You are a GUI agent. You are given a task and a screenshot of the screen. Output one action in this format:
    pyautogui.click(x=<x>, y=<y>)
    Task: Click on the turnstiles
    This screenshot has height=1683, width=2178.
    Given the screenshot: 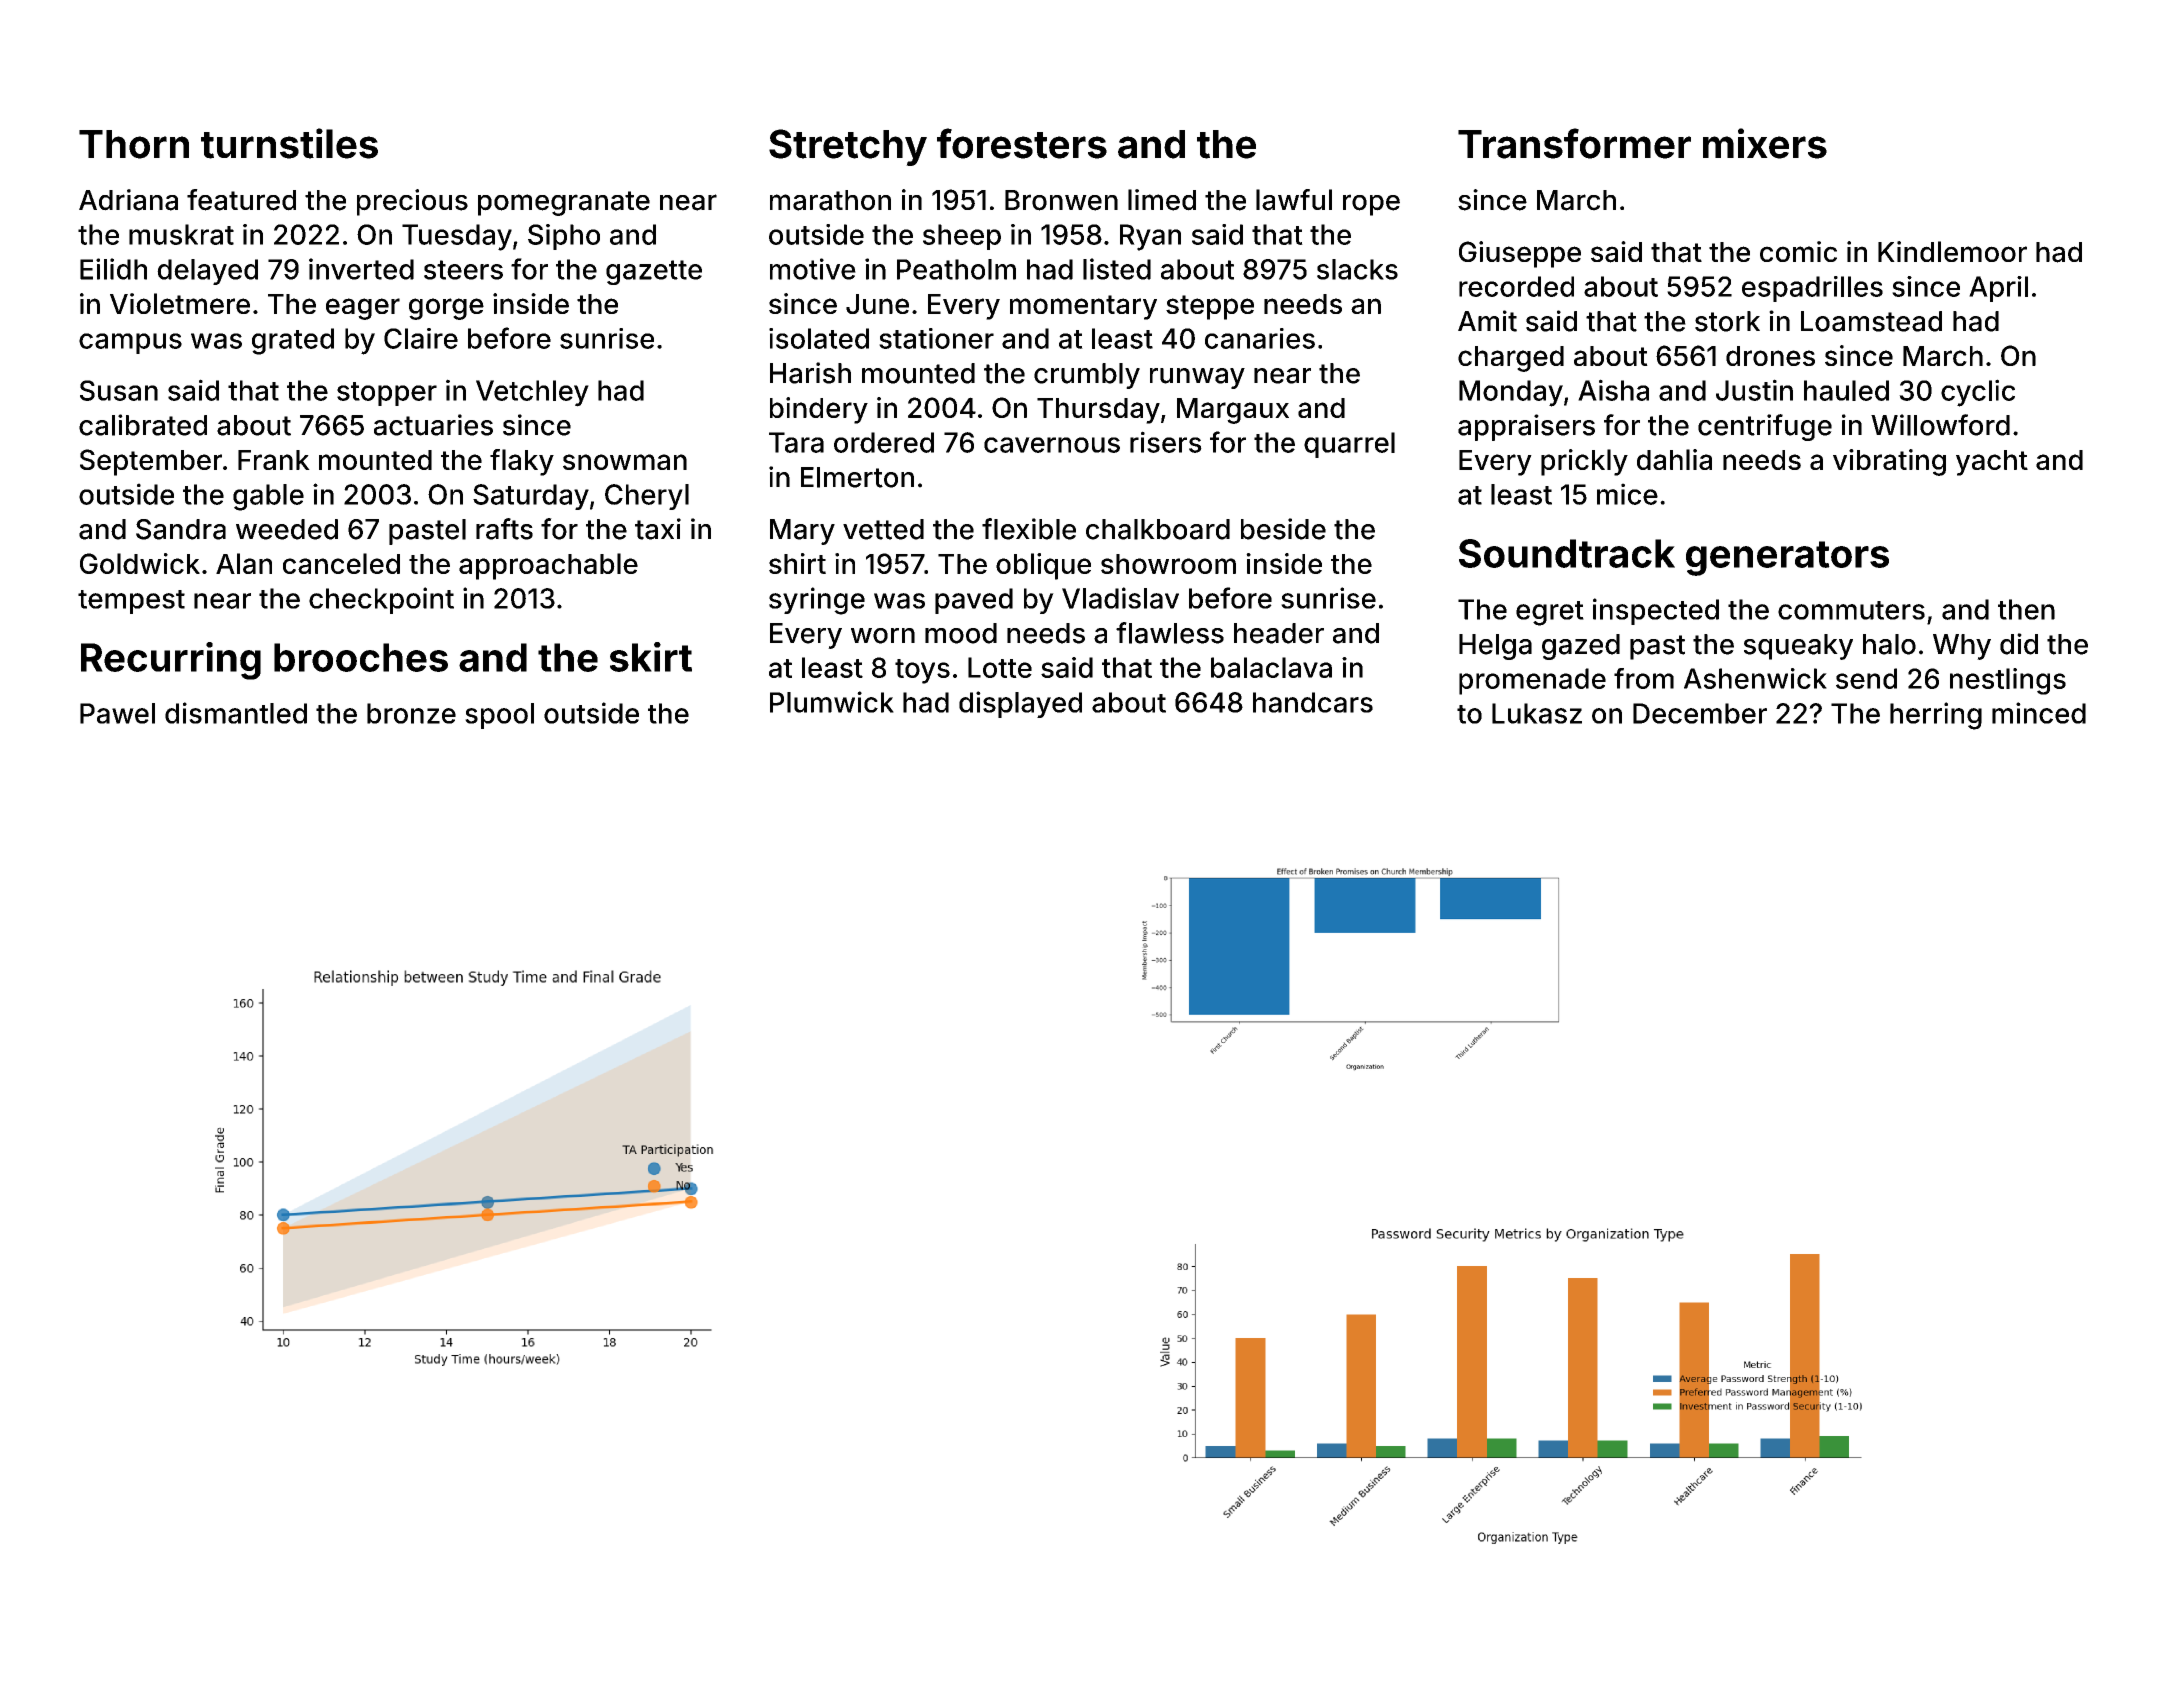 What is the action you would take?
    pyautogui.click(x=289, y=143)
